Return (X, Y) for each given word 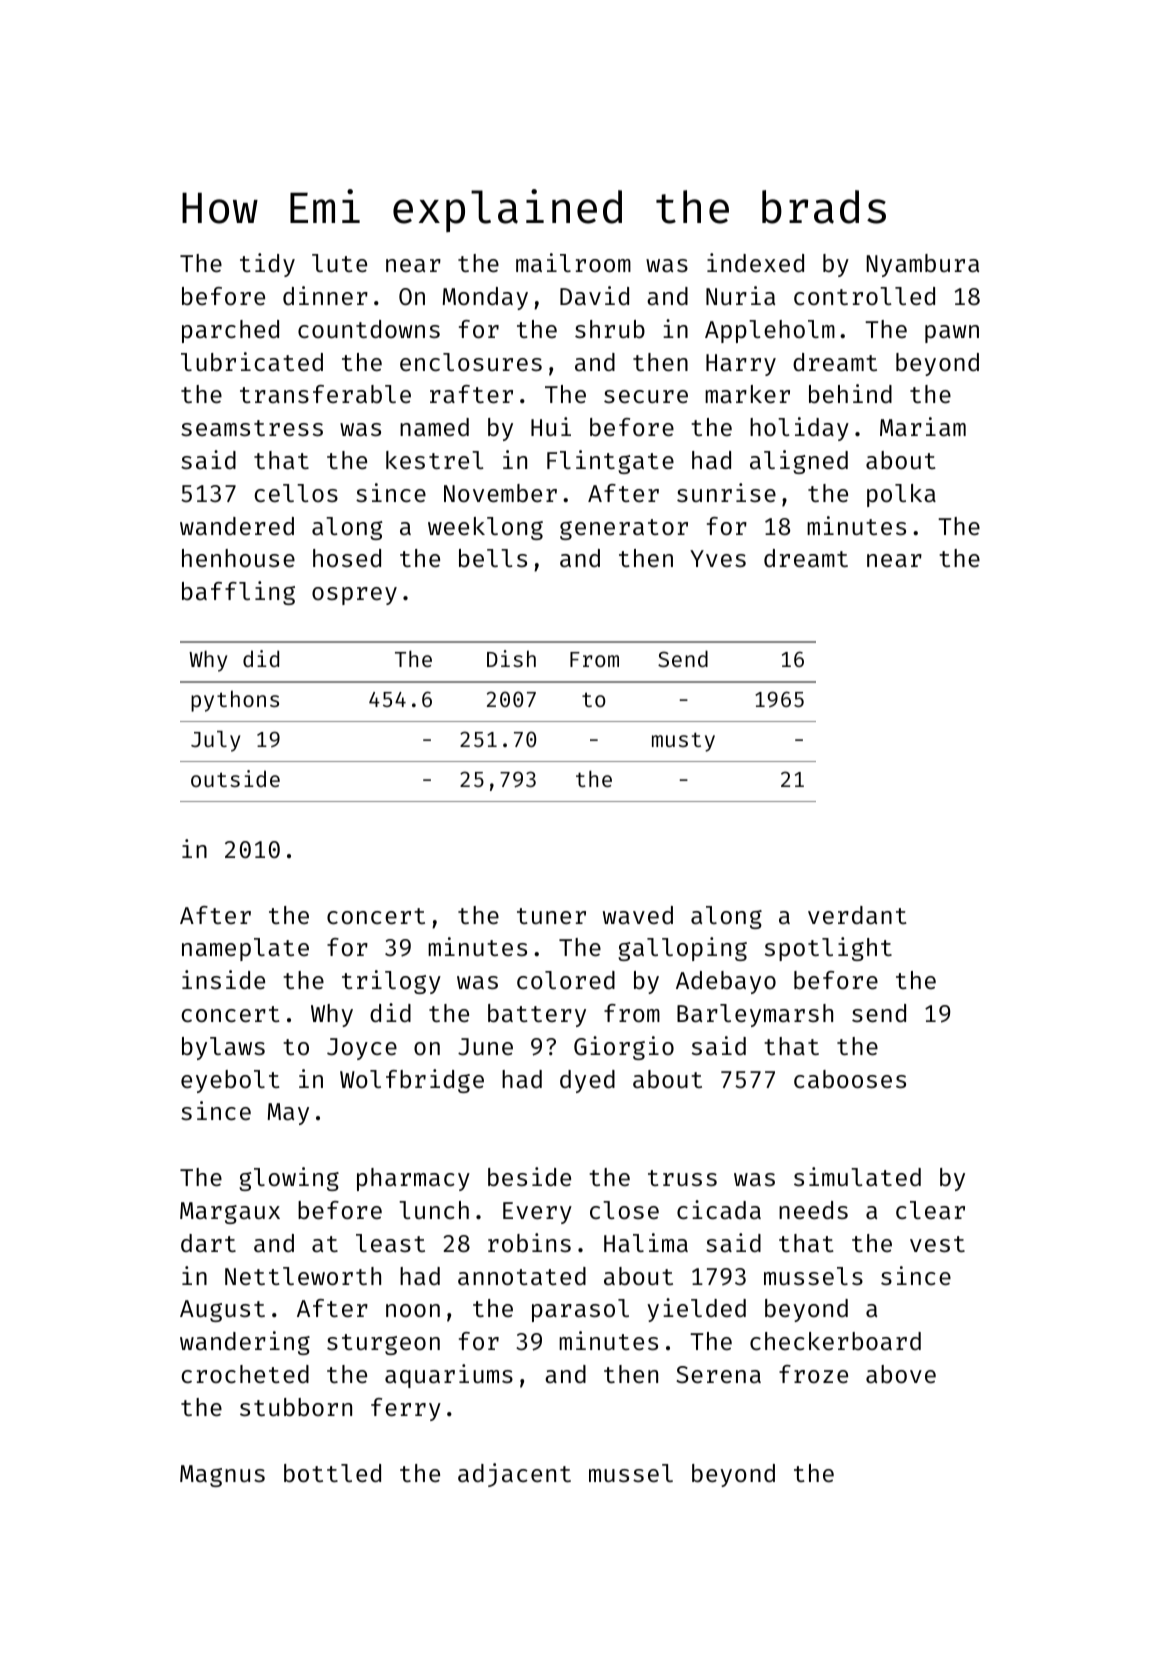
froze (813, 1374)
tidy (267, 265)
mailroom (573, 262)
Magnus (222, 1476)
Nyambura (923, 265)
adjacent (514, 1475)
